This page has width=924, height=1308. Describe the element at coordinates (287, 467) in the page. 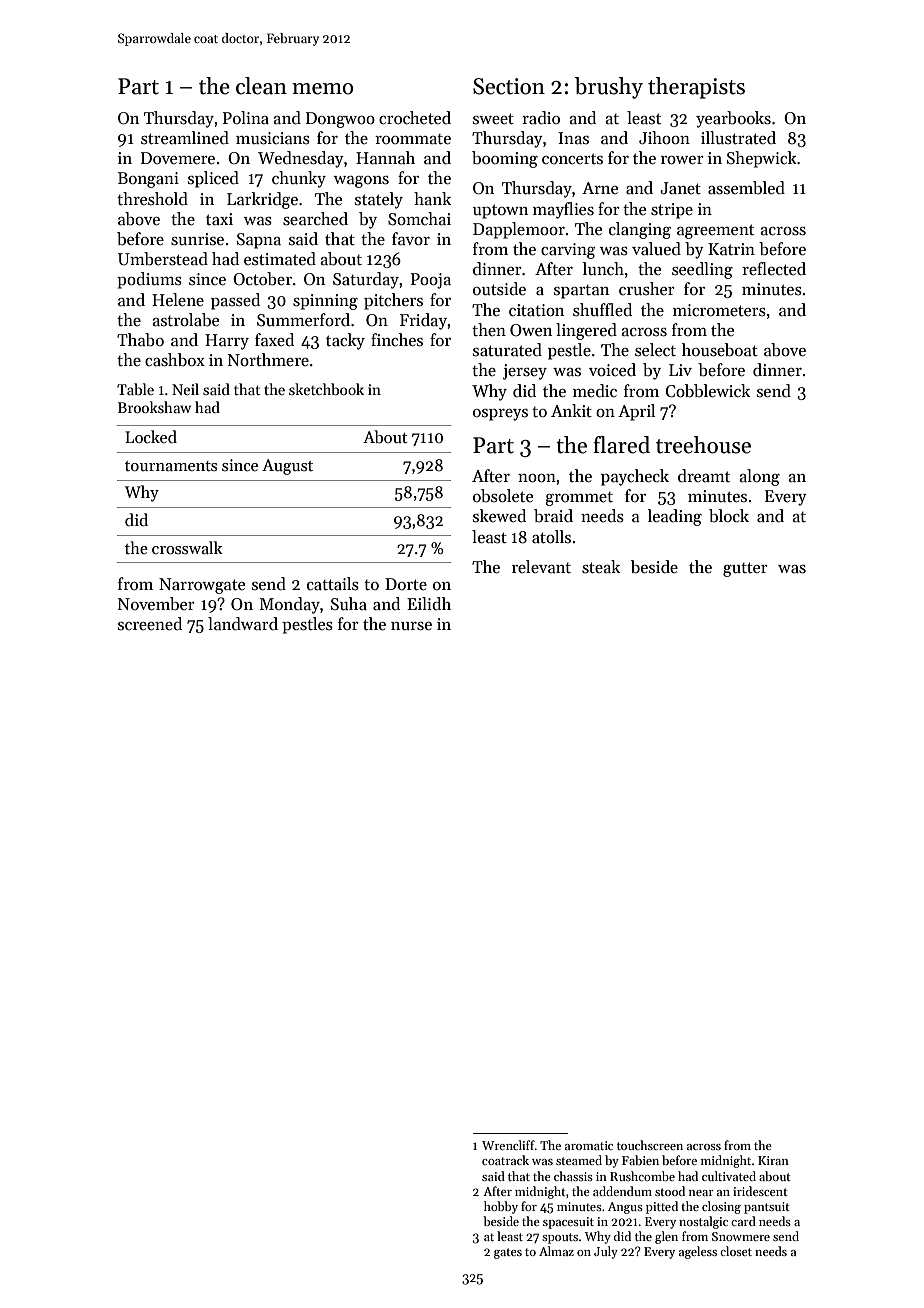

I see `August` at that location.
